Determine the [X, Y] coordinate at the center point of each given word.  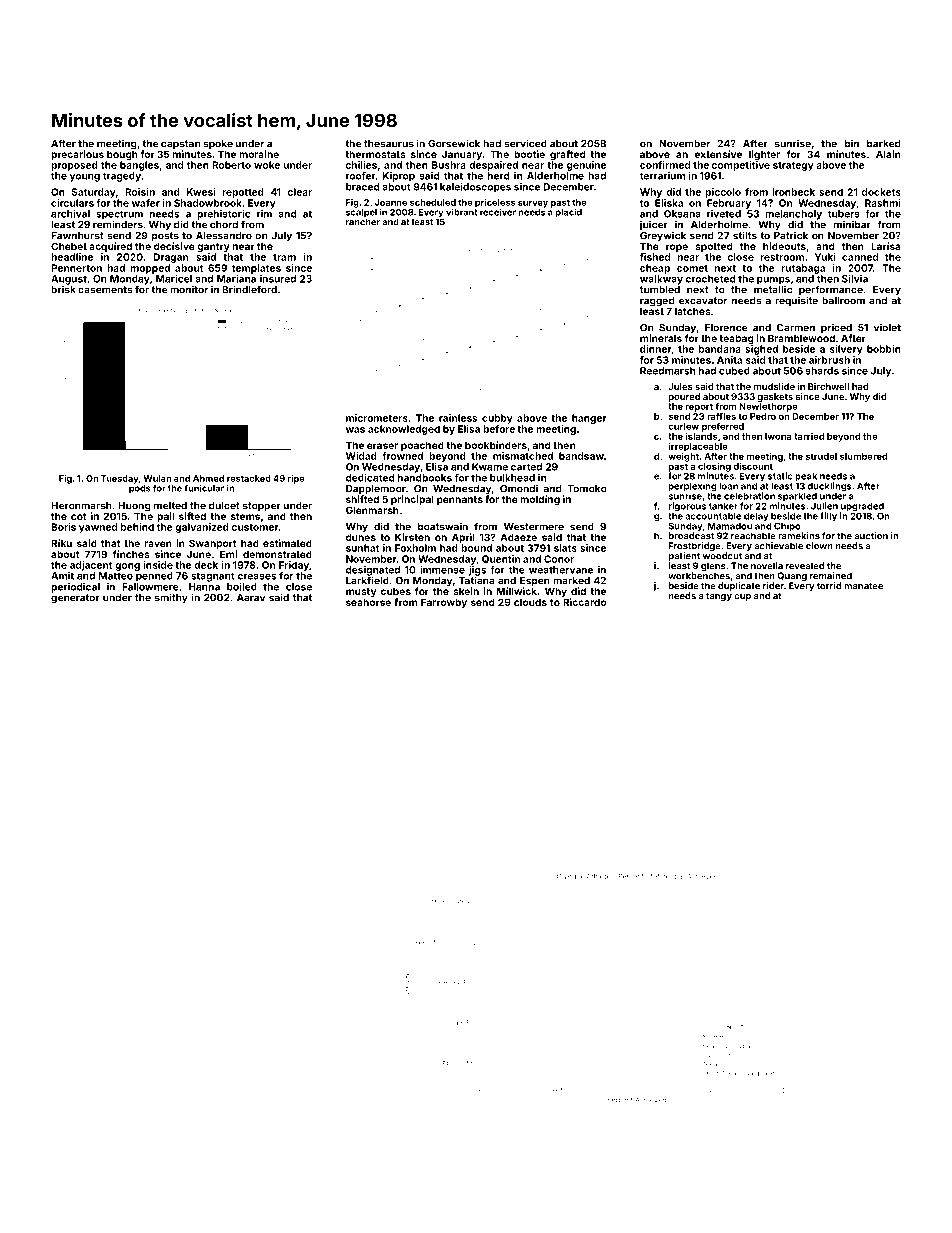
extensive [718, 154]
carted [526, 467]
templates [256, 269]
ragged [657, 302]
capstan [180, 145]
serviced [525, 143]
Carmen [796, 328]
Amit [62, 576]
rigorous [687, 507]
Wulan [157, 478]
